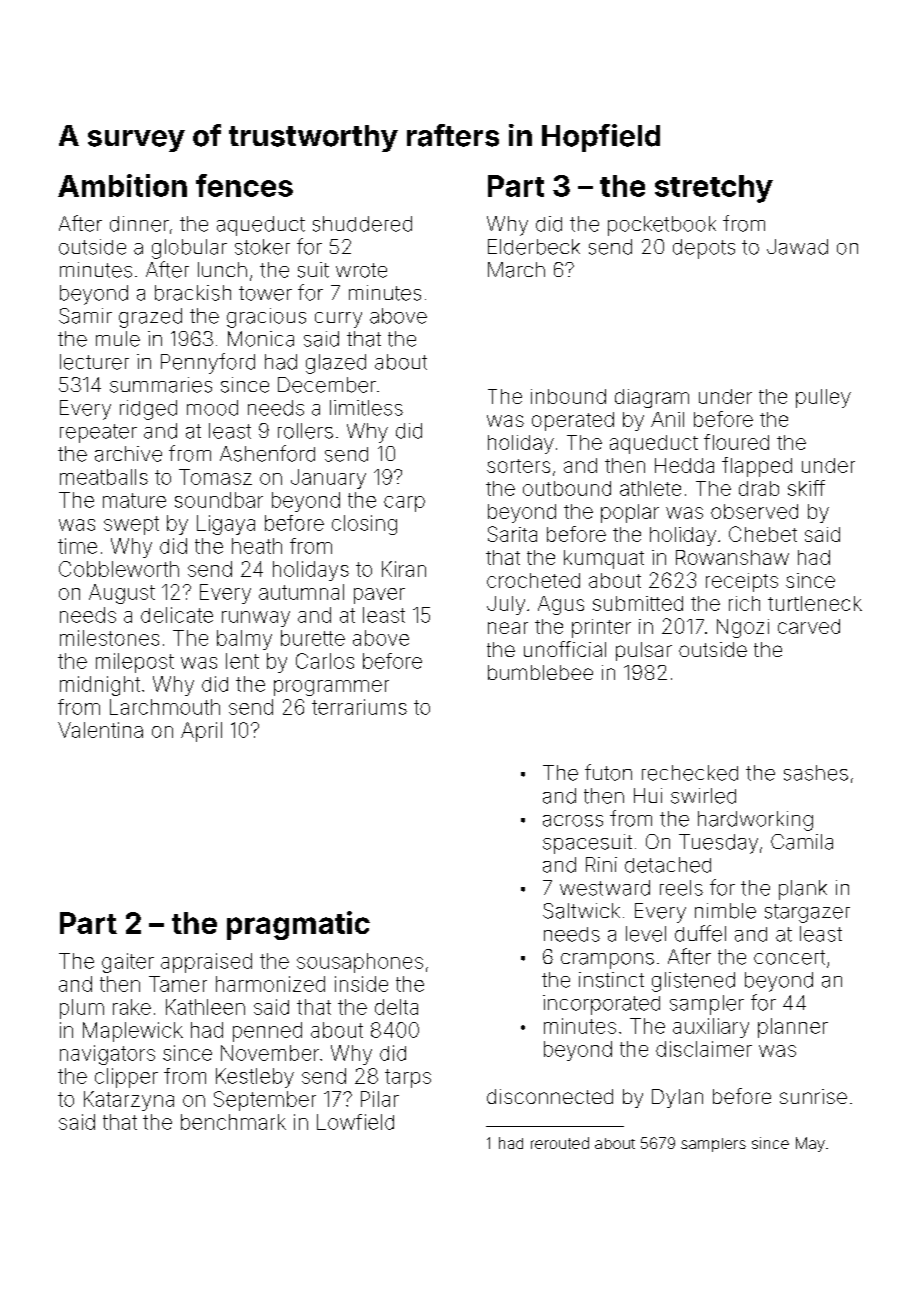 The height and width of the screenshot is (1311, 924). What do you see at coordinates (809, 626) in the screenshot?
I see `carved` at bounding box center [809, 626].
